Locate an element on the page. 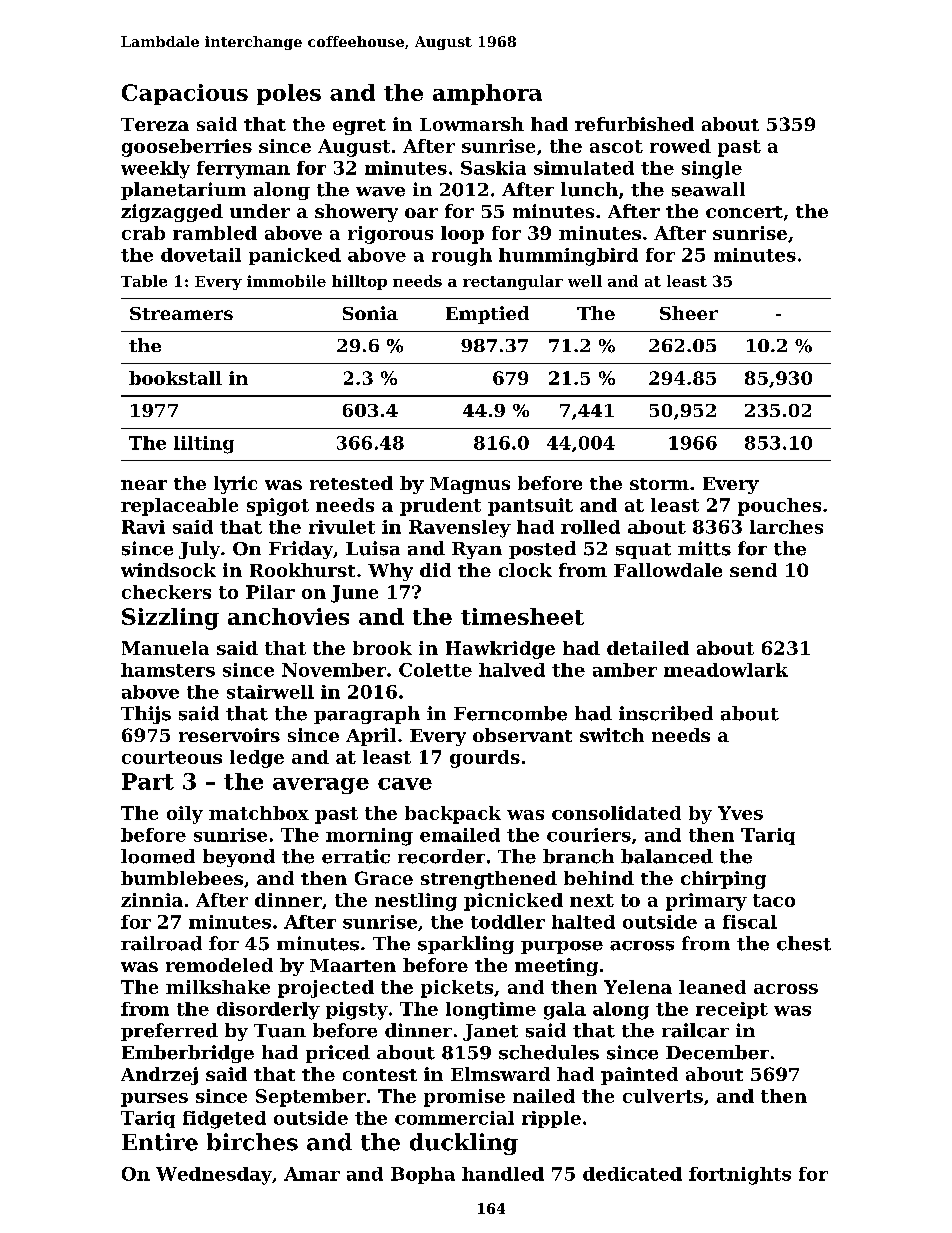  loomed is located at coordinates (158, 856).
